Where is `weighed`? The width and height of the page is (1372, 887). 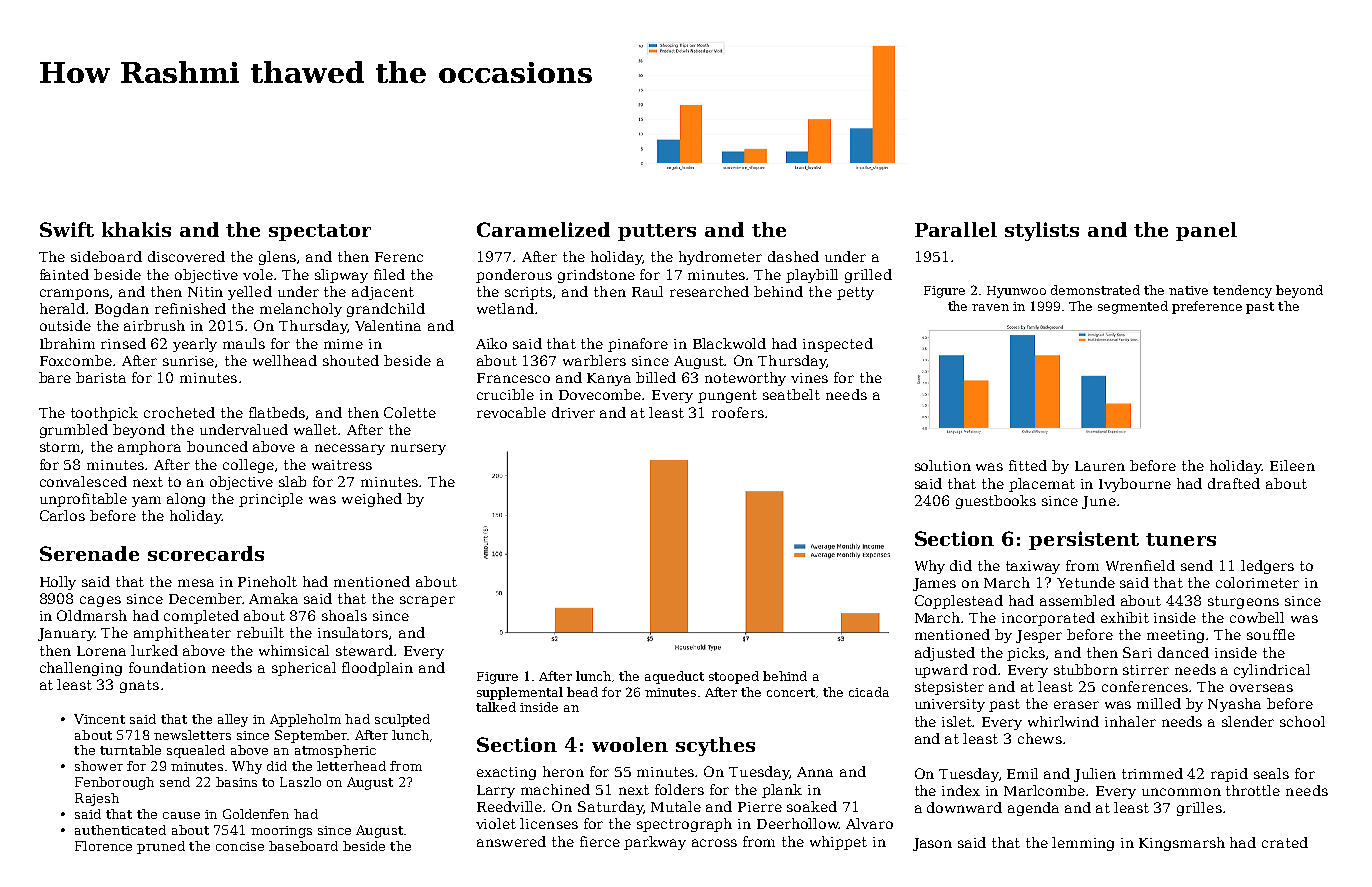 weighed is located at coordinates (372, 500).
